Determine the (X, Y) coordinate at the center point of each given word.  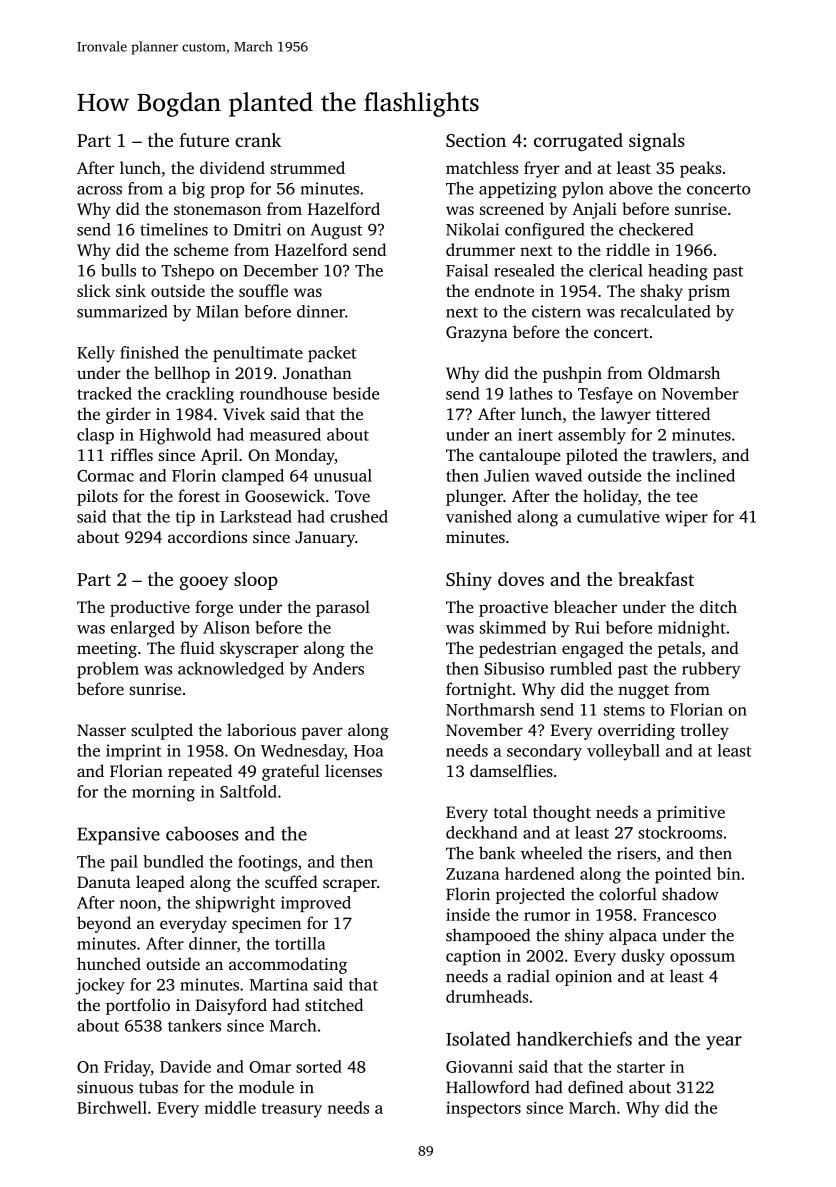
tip (185, 518)
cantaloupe (520, 456)
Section (476, 140)
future (204, 140)
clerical (616, 270)
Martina (279, 984)
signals (657, 142)
